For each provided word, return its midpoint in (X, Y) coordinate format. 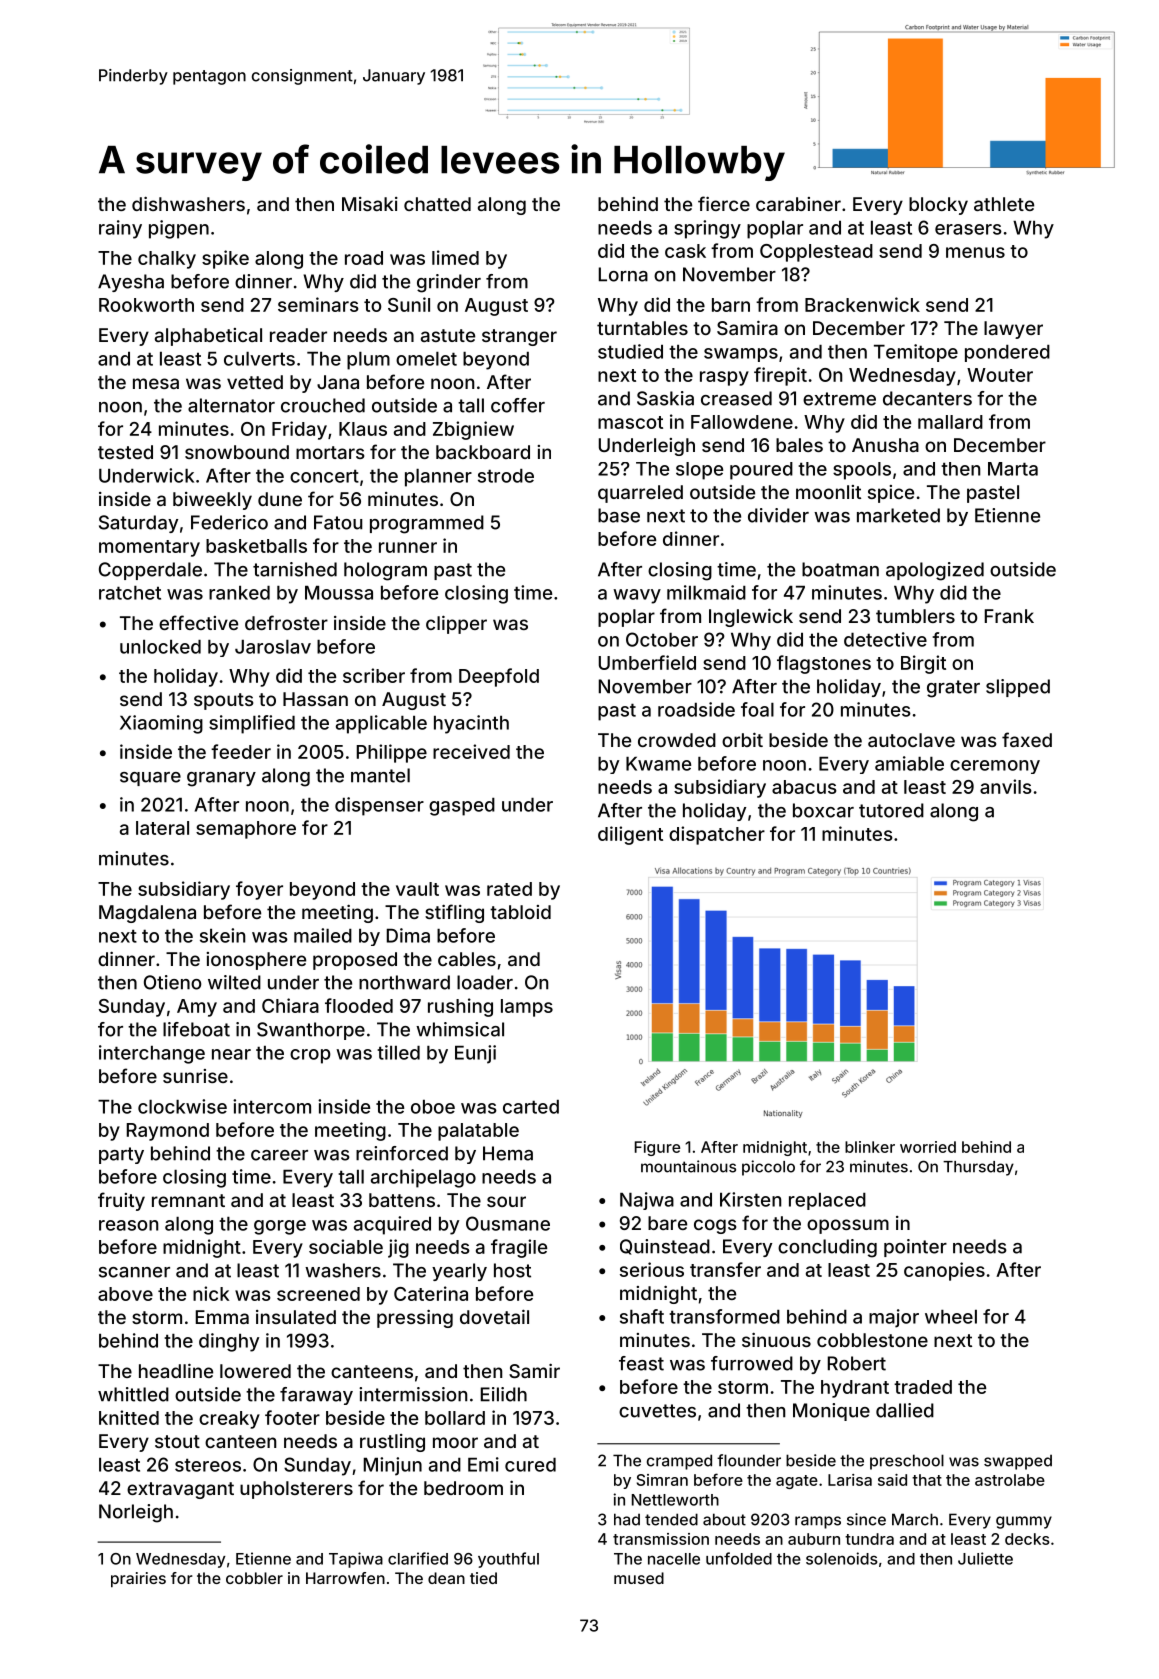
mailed (323, 935)
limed (455, 257)
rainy (120, 229)
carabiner (798, 204)
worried (928, 1147)
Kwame (658, 764)
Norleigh (136, 1513)
